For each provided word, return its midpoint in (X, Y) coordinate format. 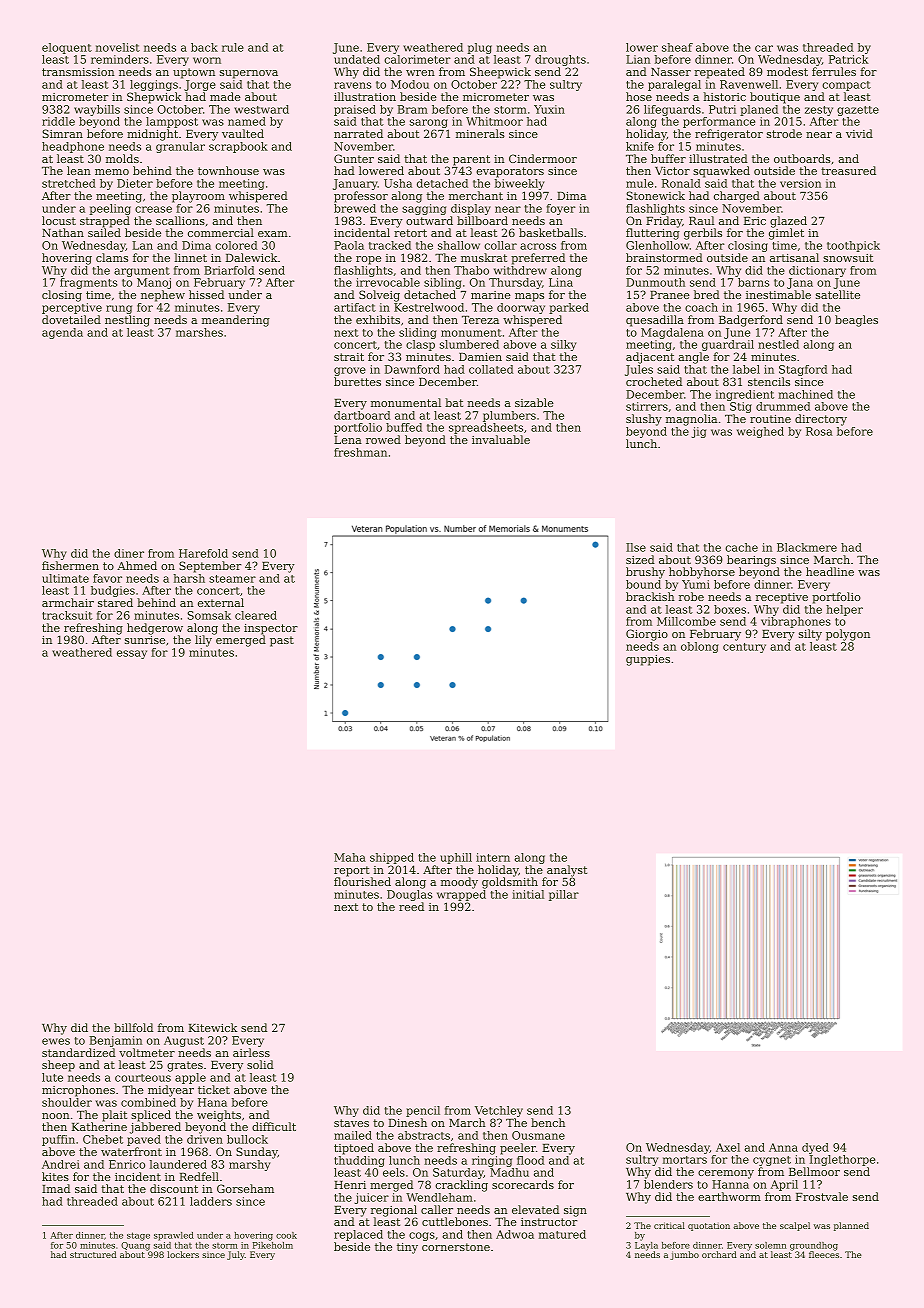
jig (699, 432)
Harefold (203, 553)
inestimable (778, 294)
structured (93, 1254)
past (282, 641)
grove (350, 371)
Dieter (135, 183)
